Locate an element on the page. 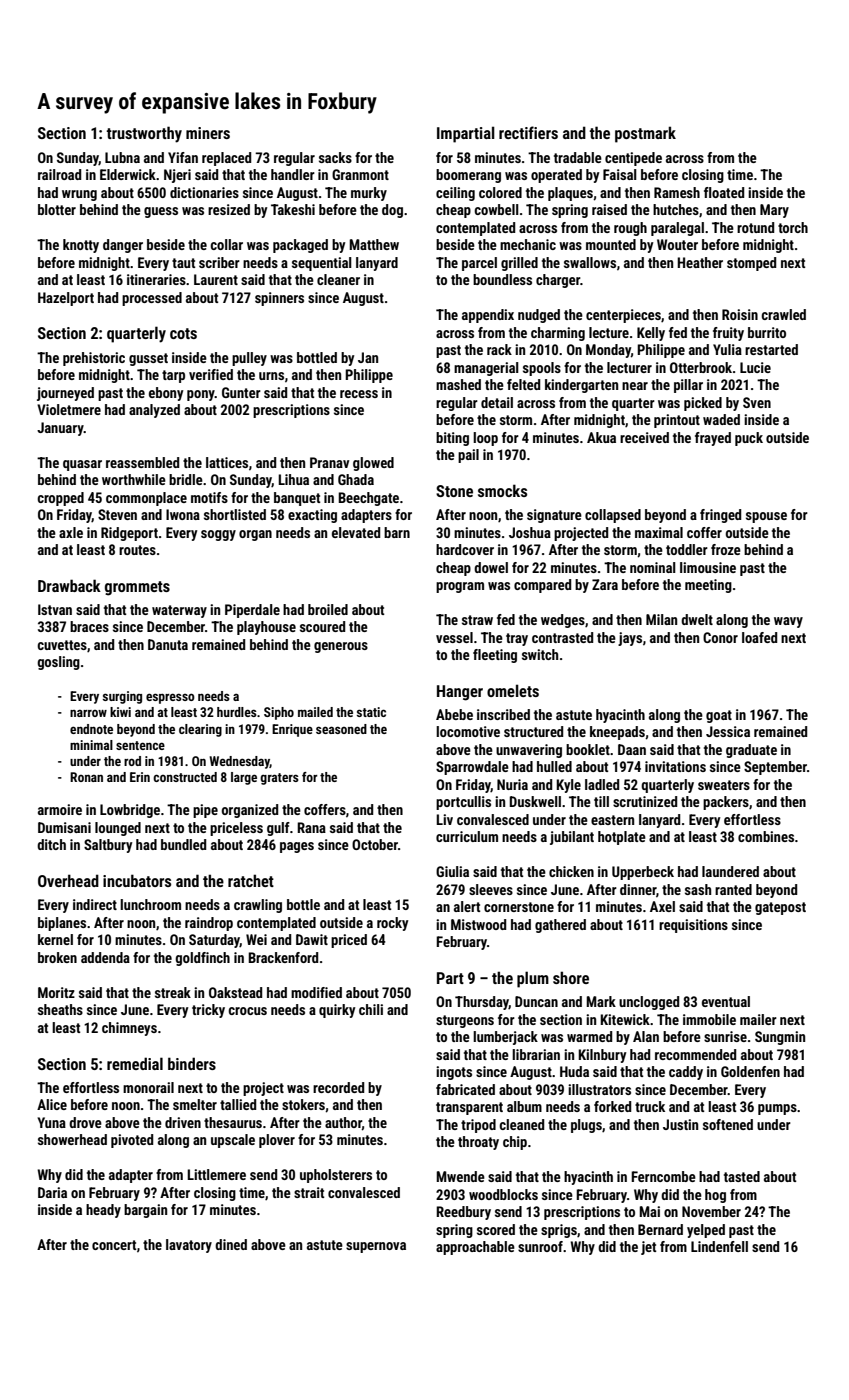  axle is located at coordinates (71, 532).
